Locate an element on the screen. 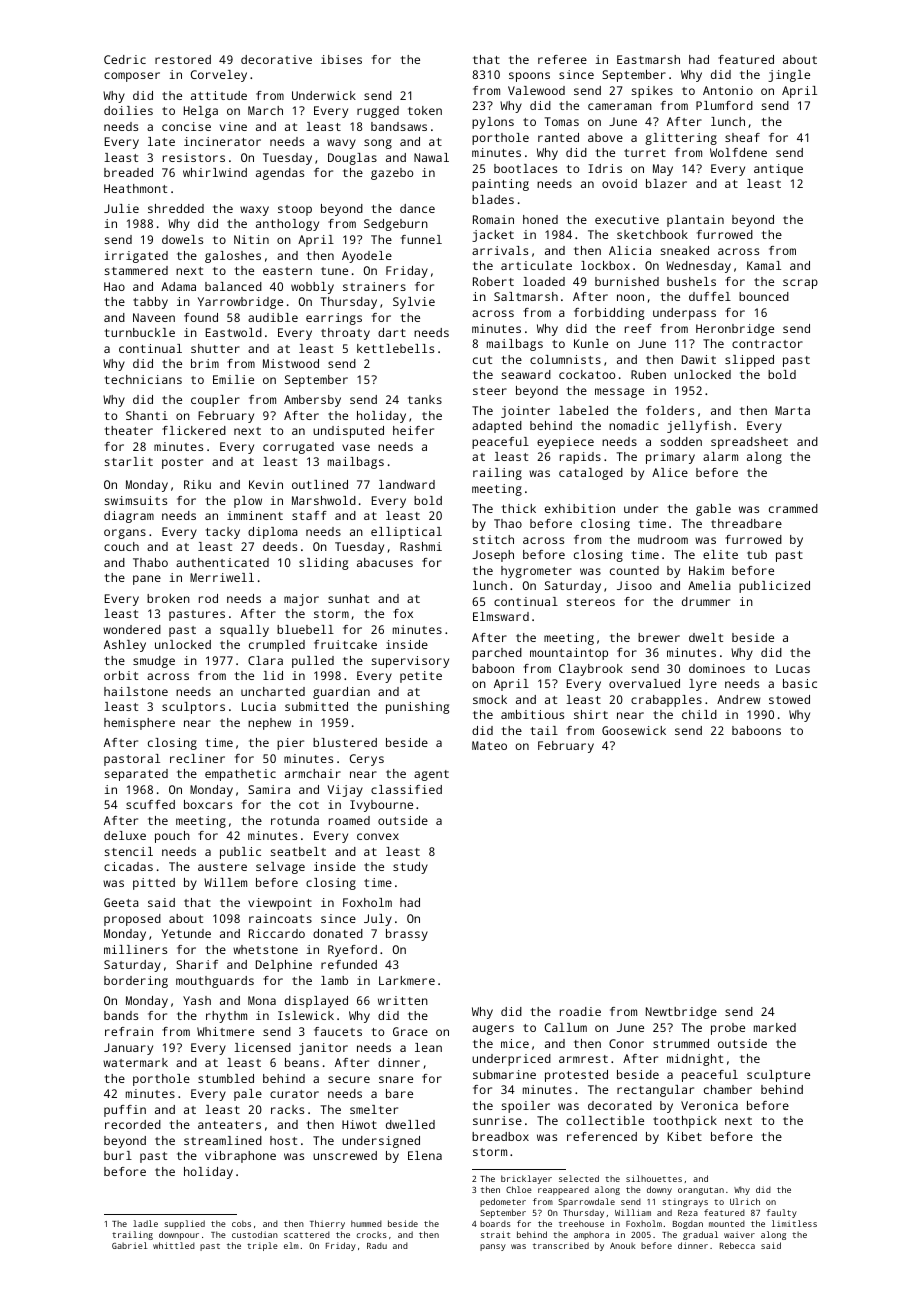 This screenshot has width=924, height=1308. spreadsheet is located at coordinates (749, 443).
